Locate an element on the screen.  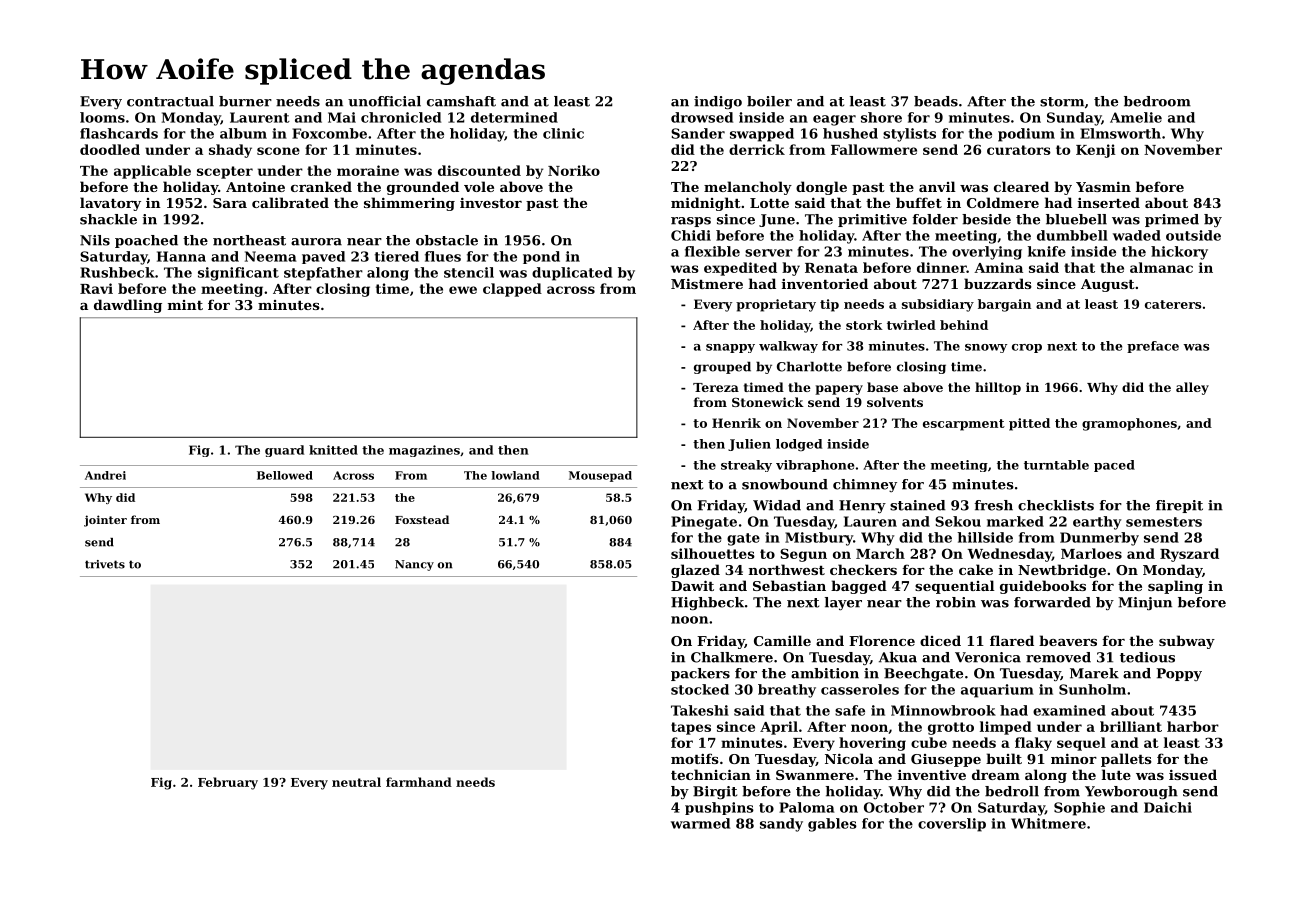
warmed is located at coordinates (700, 823).
